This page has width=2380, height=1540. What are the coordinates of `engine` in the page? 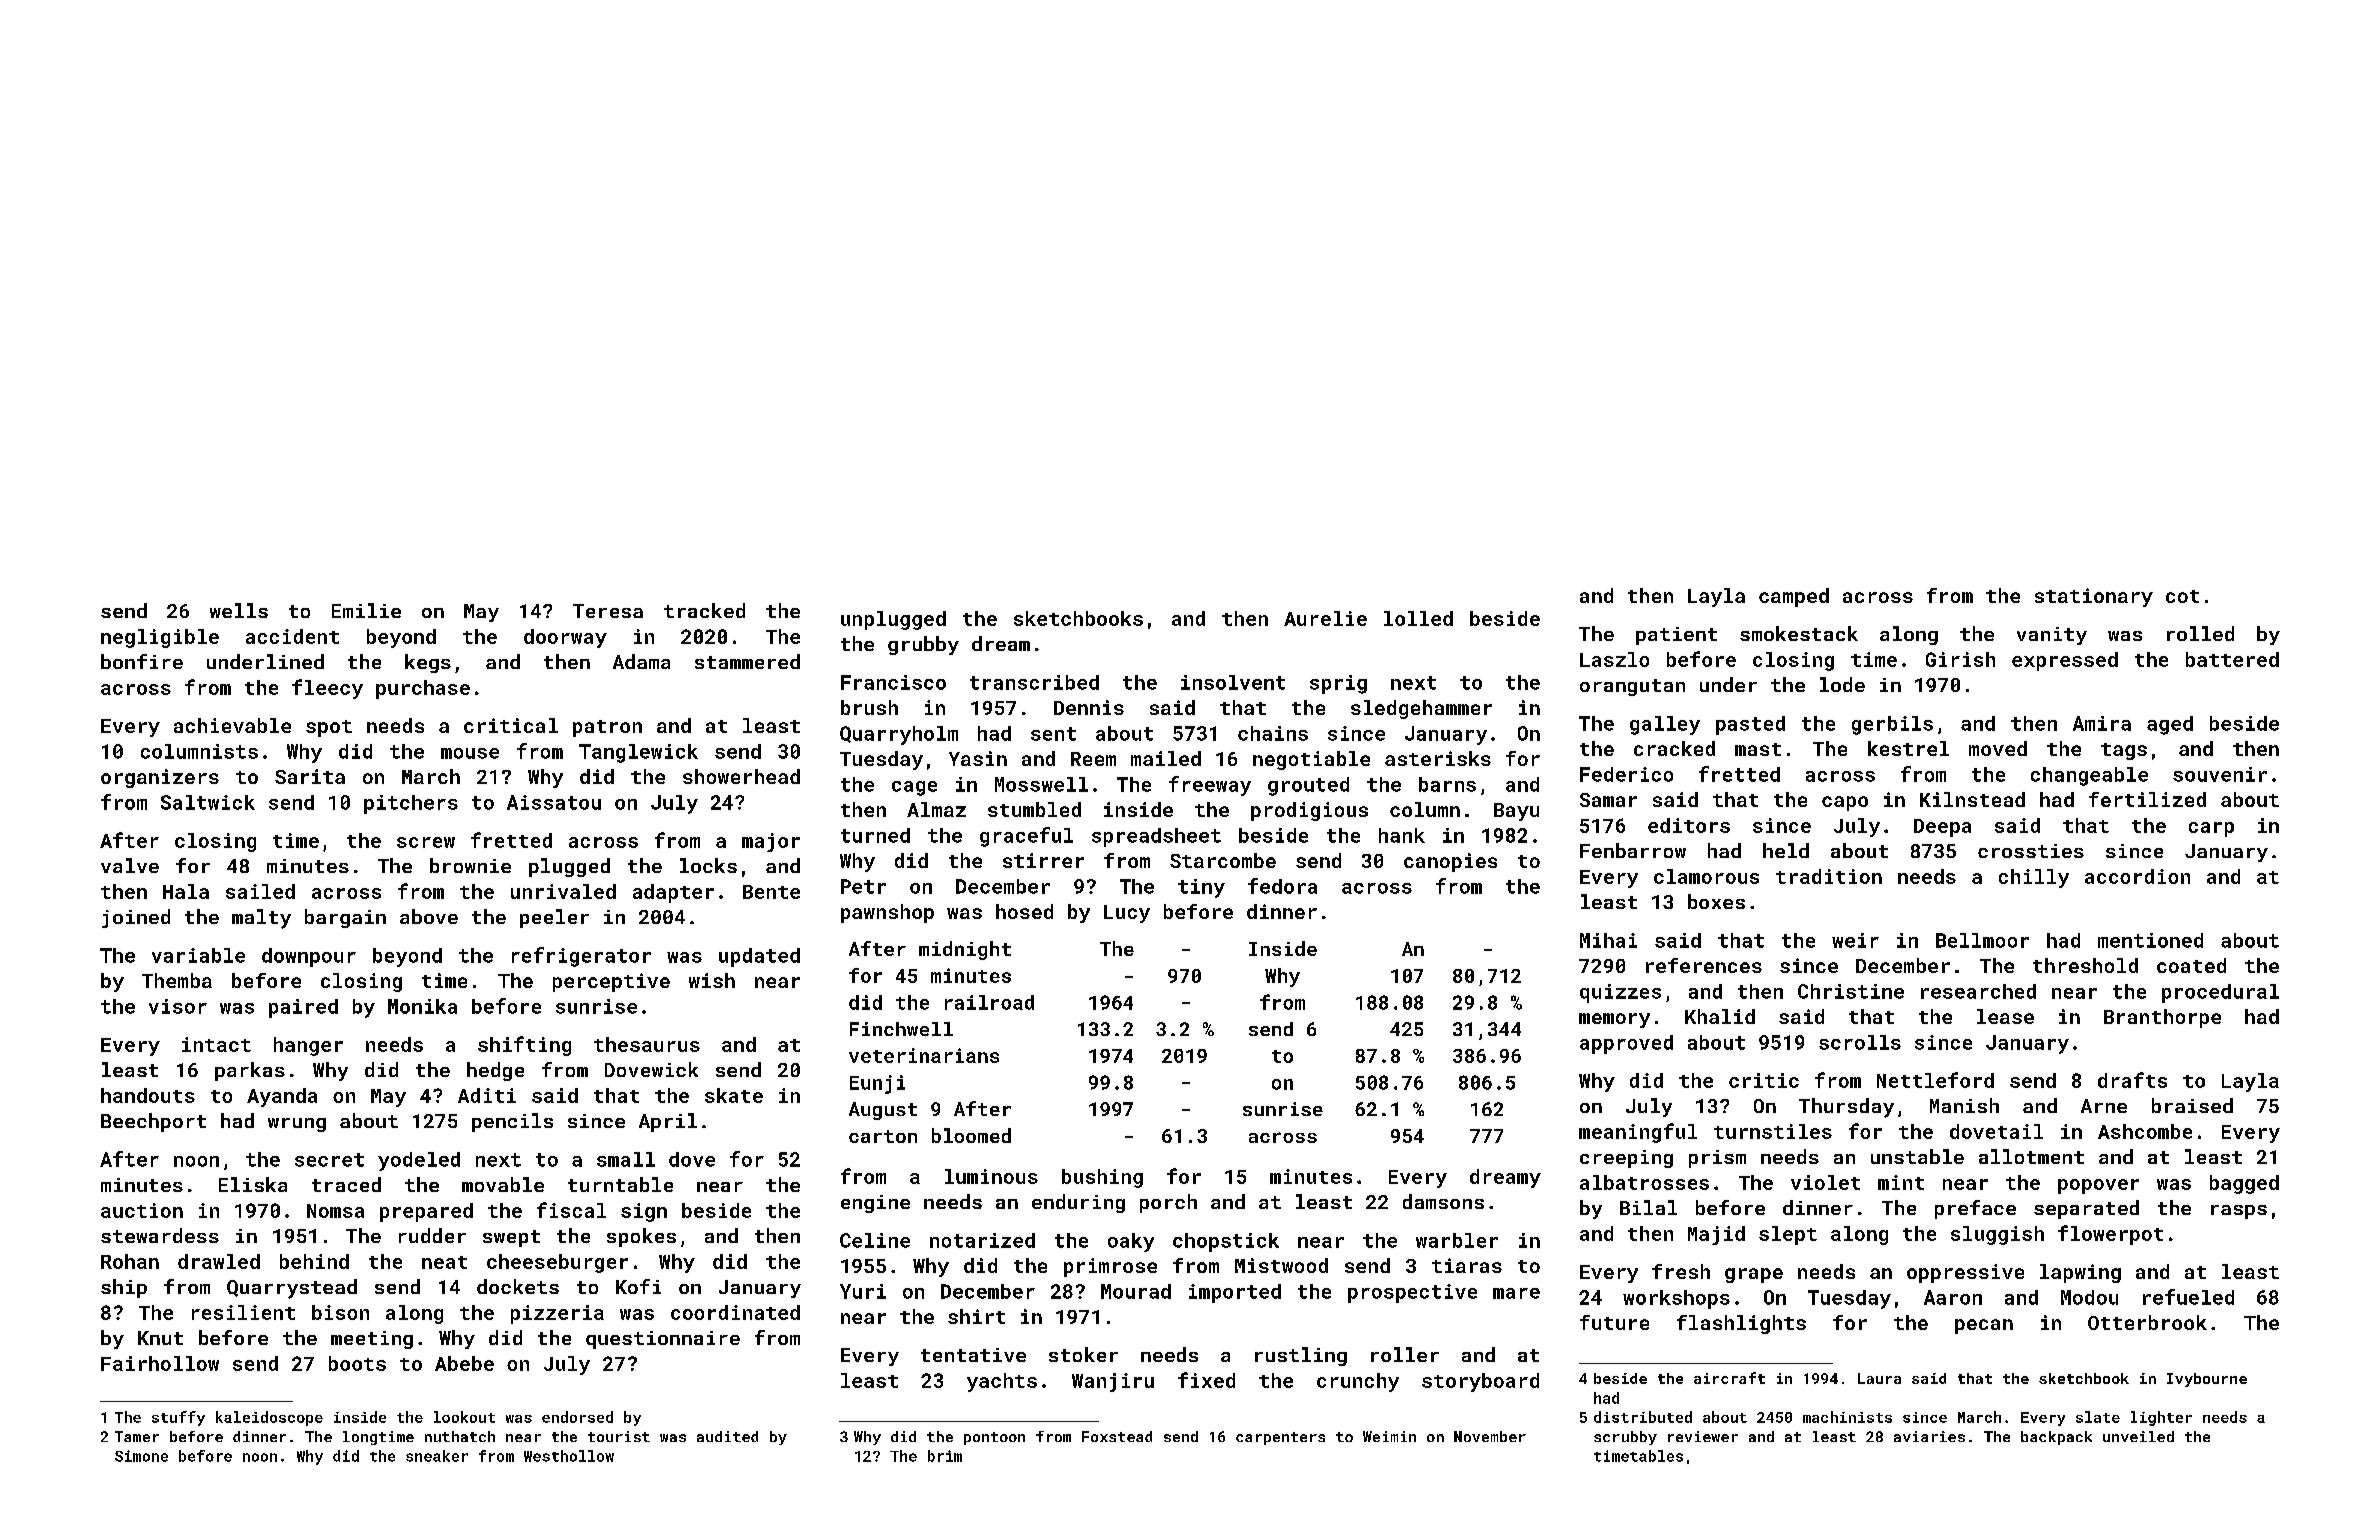 It's located at (875, 1204).
